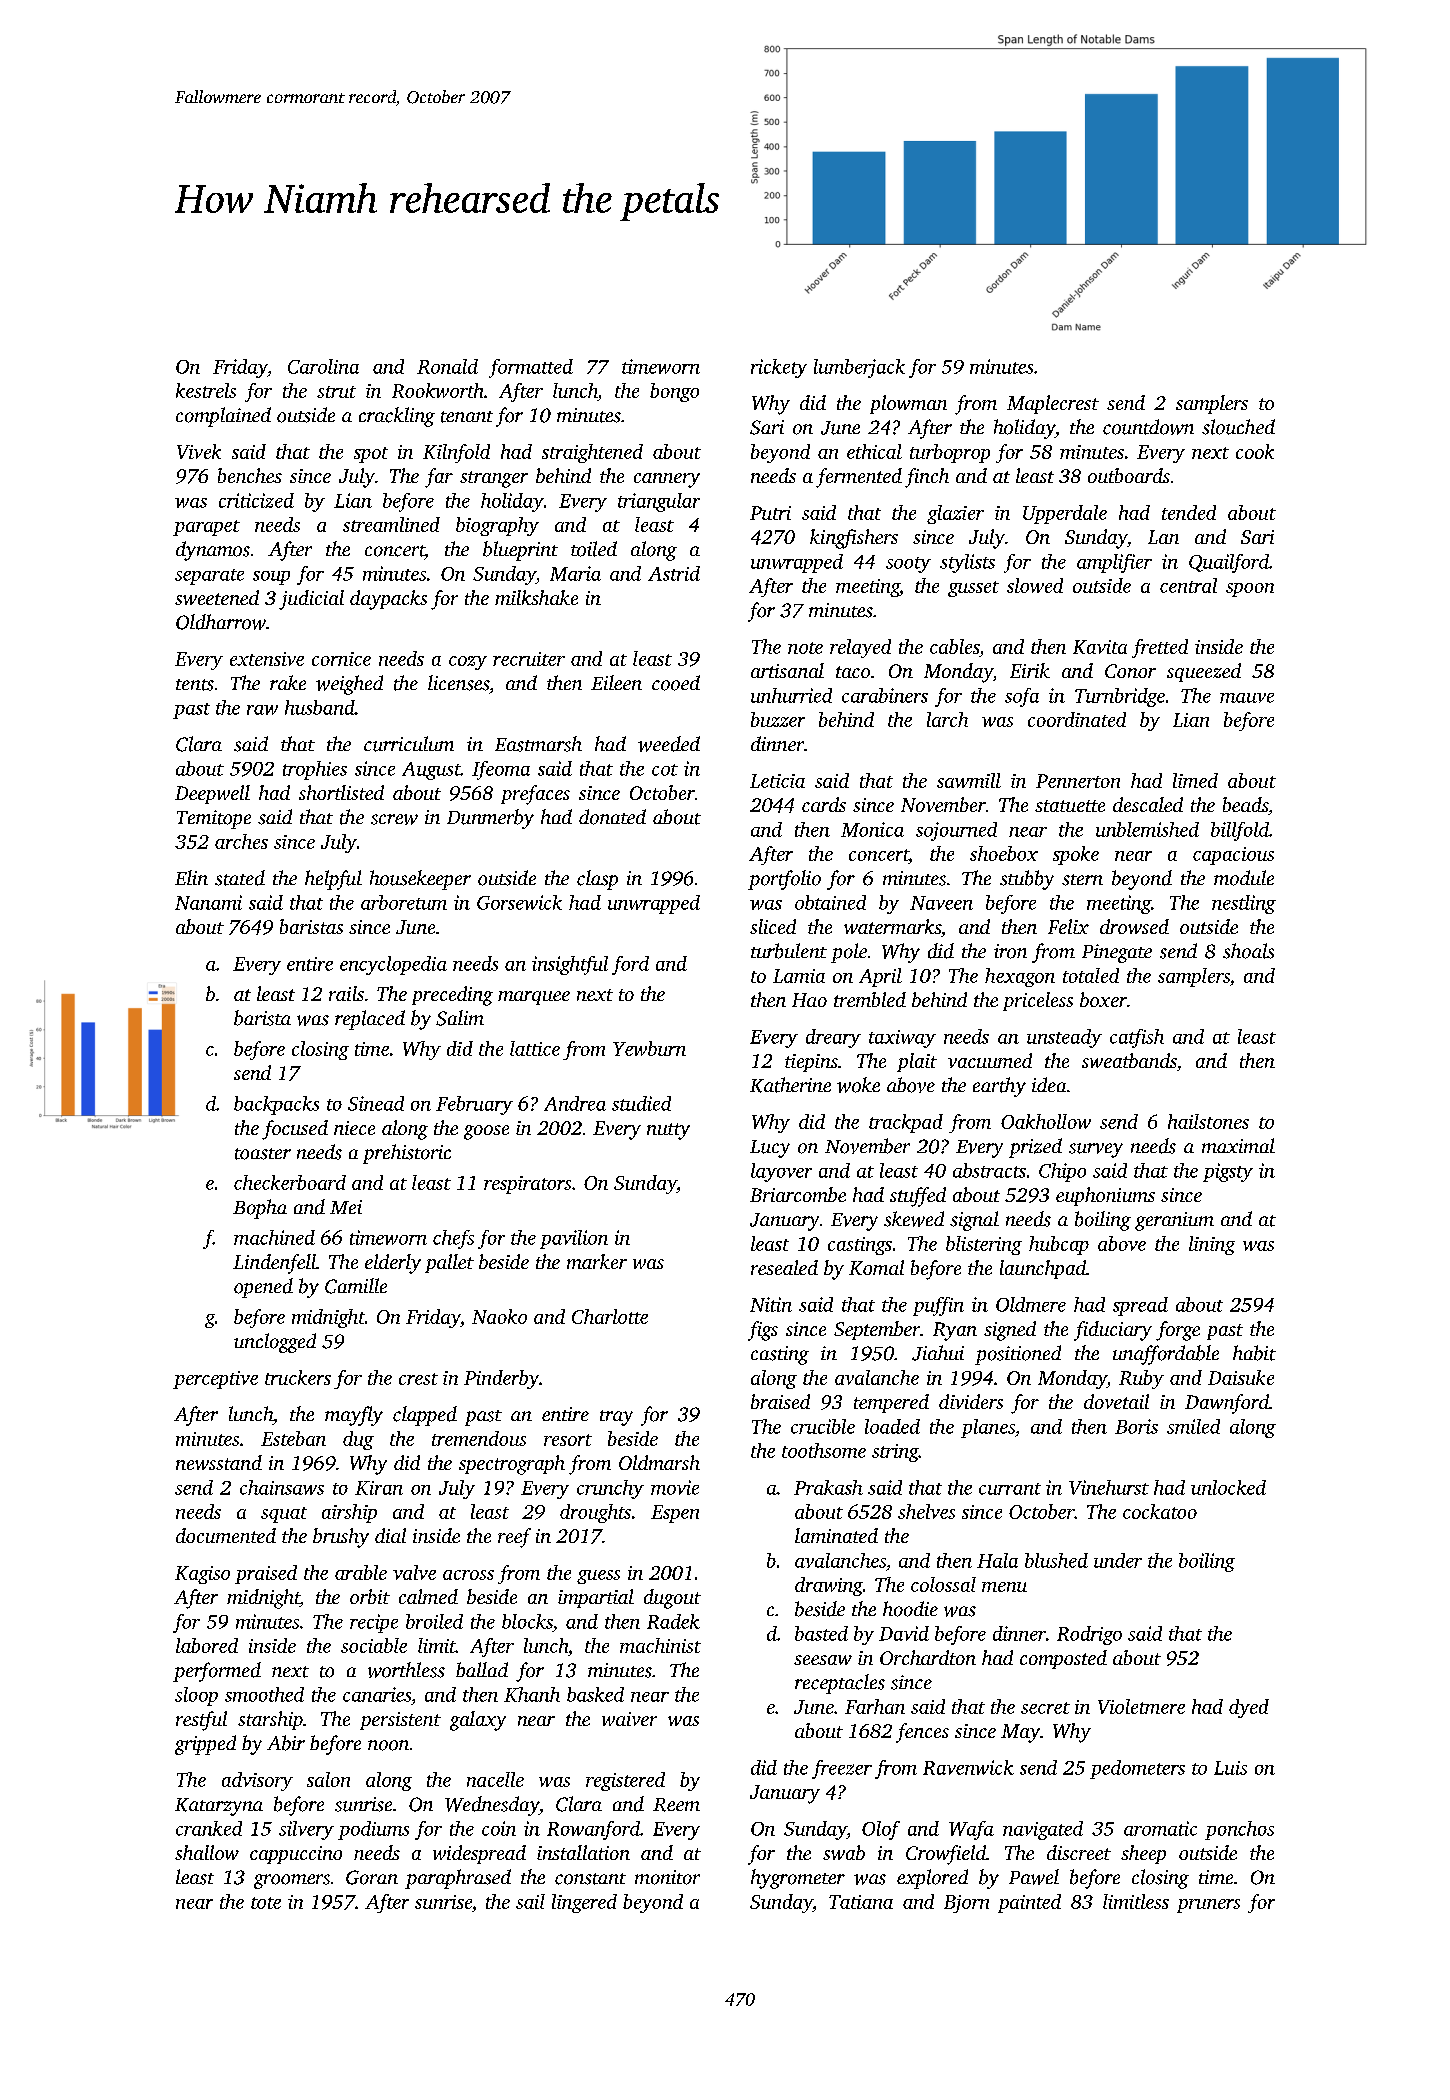 The height and width of the image is (2100, 1450). Describe the element at coordinates (1070, 806) in the image. I see `statuette` at that location.
